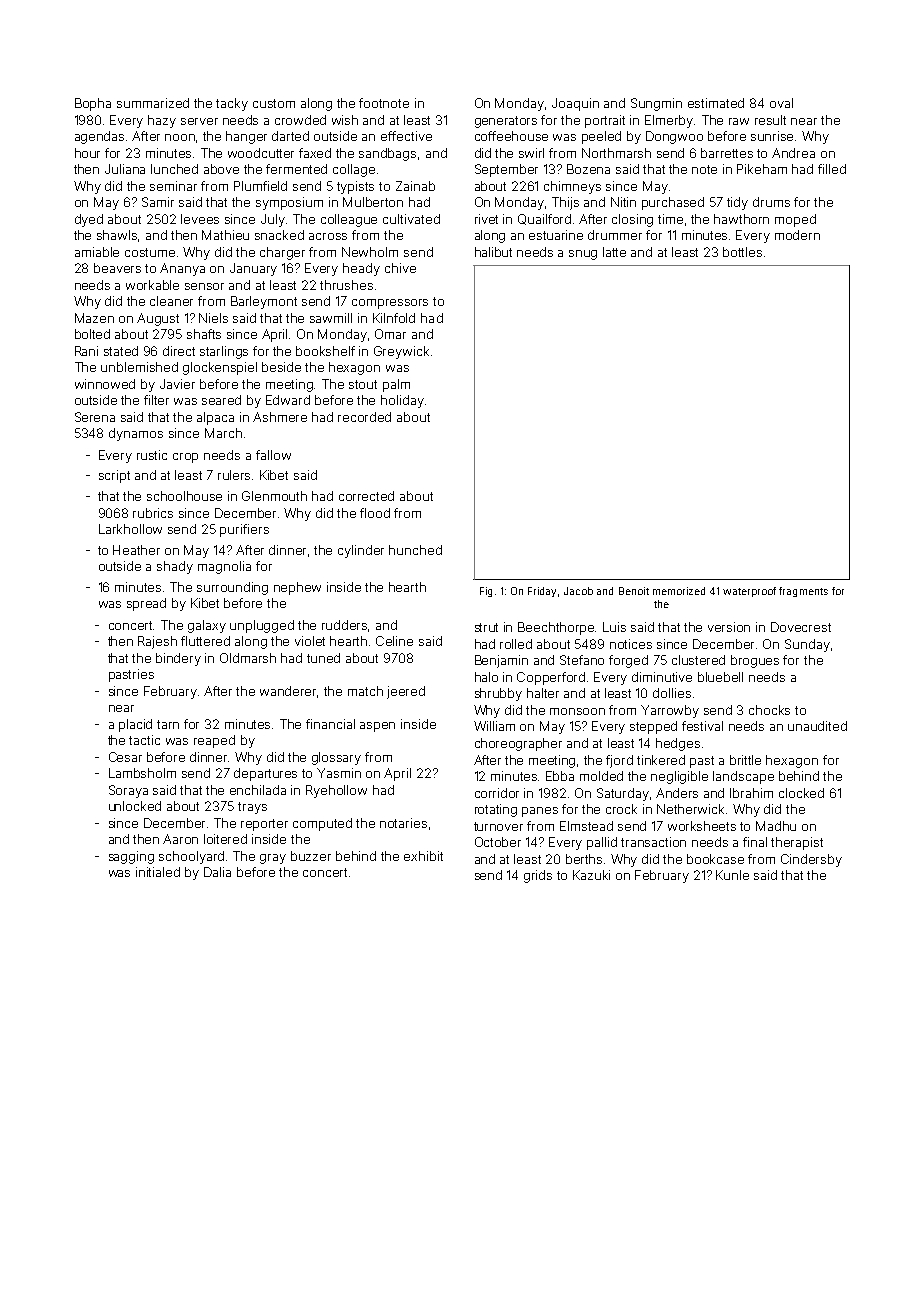  I want to click on Sungmin, so click(656, 104).
